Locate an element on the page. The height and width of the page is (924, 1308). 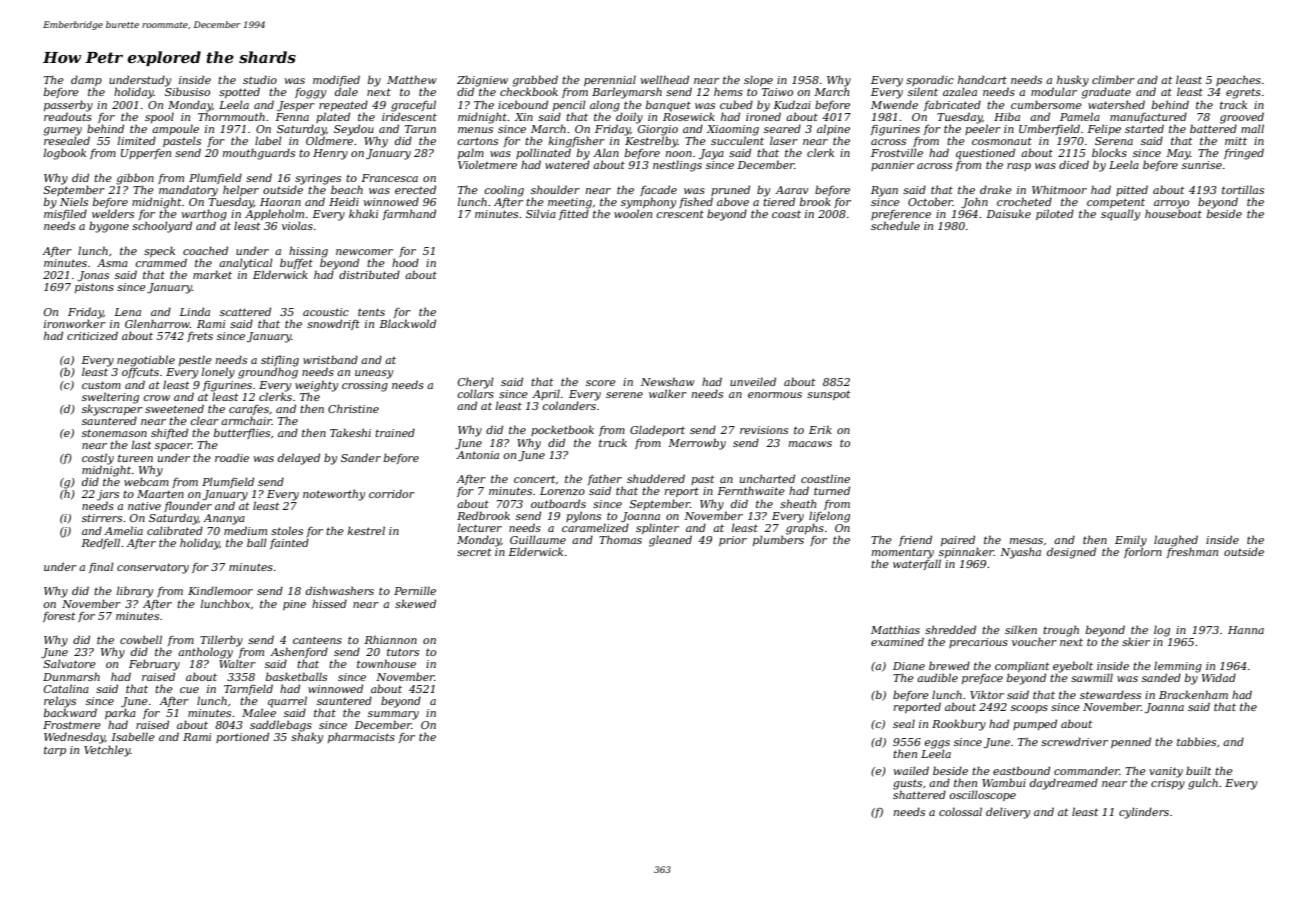
laughed is located at coordinates (1176, 541).
